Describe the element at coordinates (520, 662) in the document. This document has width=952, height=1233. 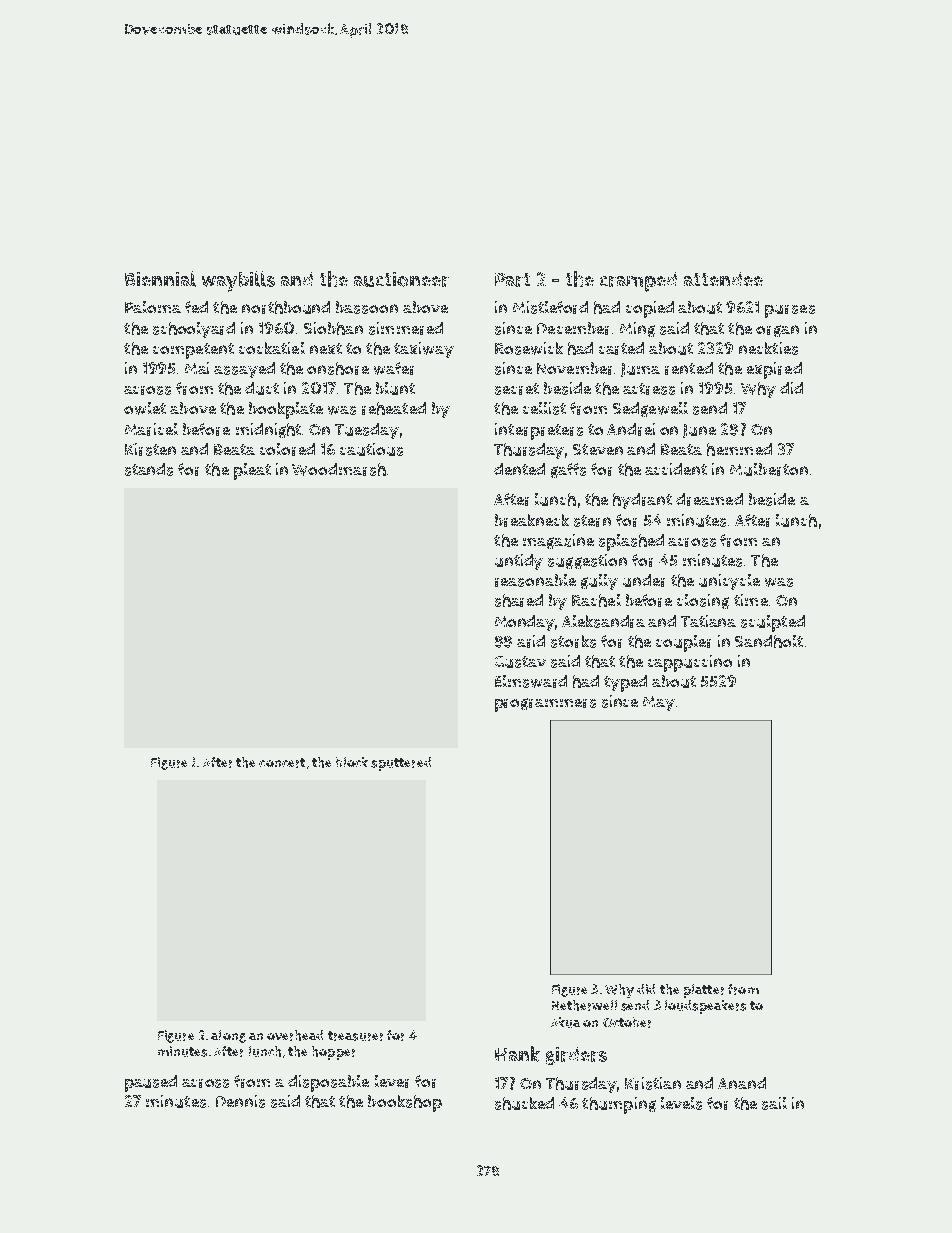
I see `Gustav` at that location.
